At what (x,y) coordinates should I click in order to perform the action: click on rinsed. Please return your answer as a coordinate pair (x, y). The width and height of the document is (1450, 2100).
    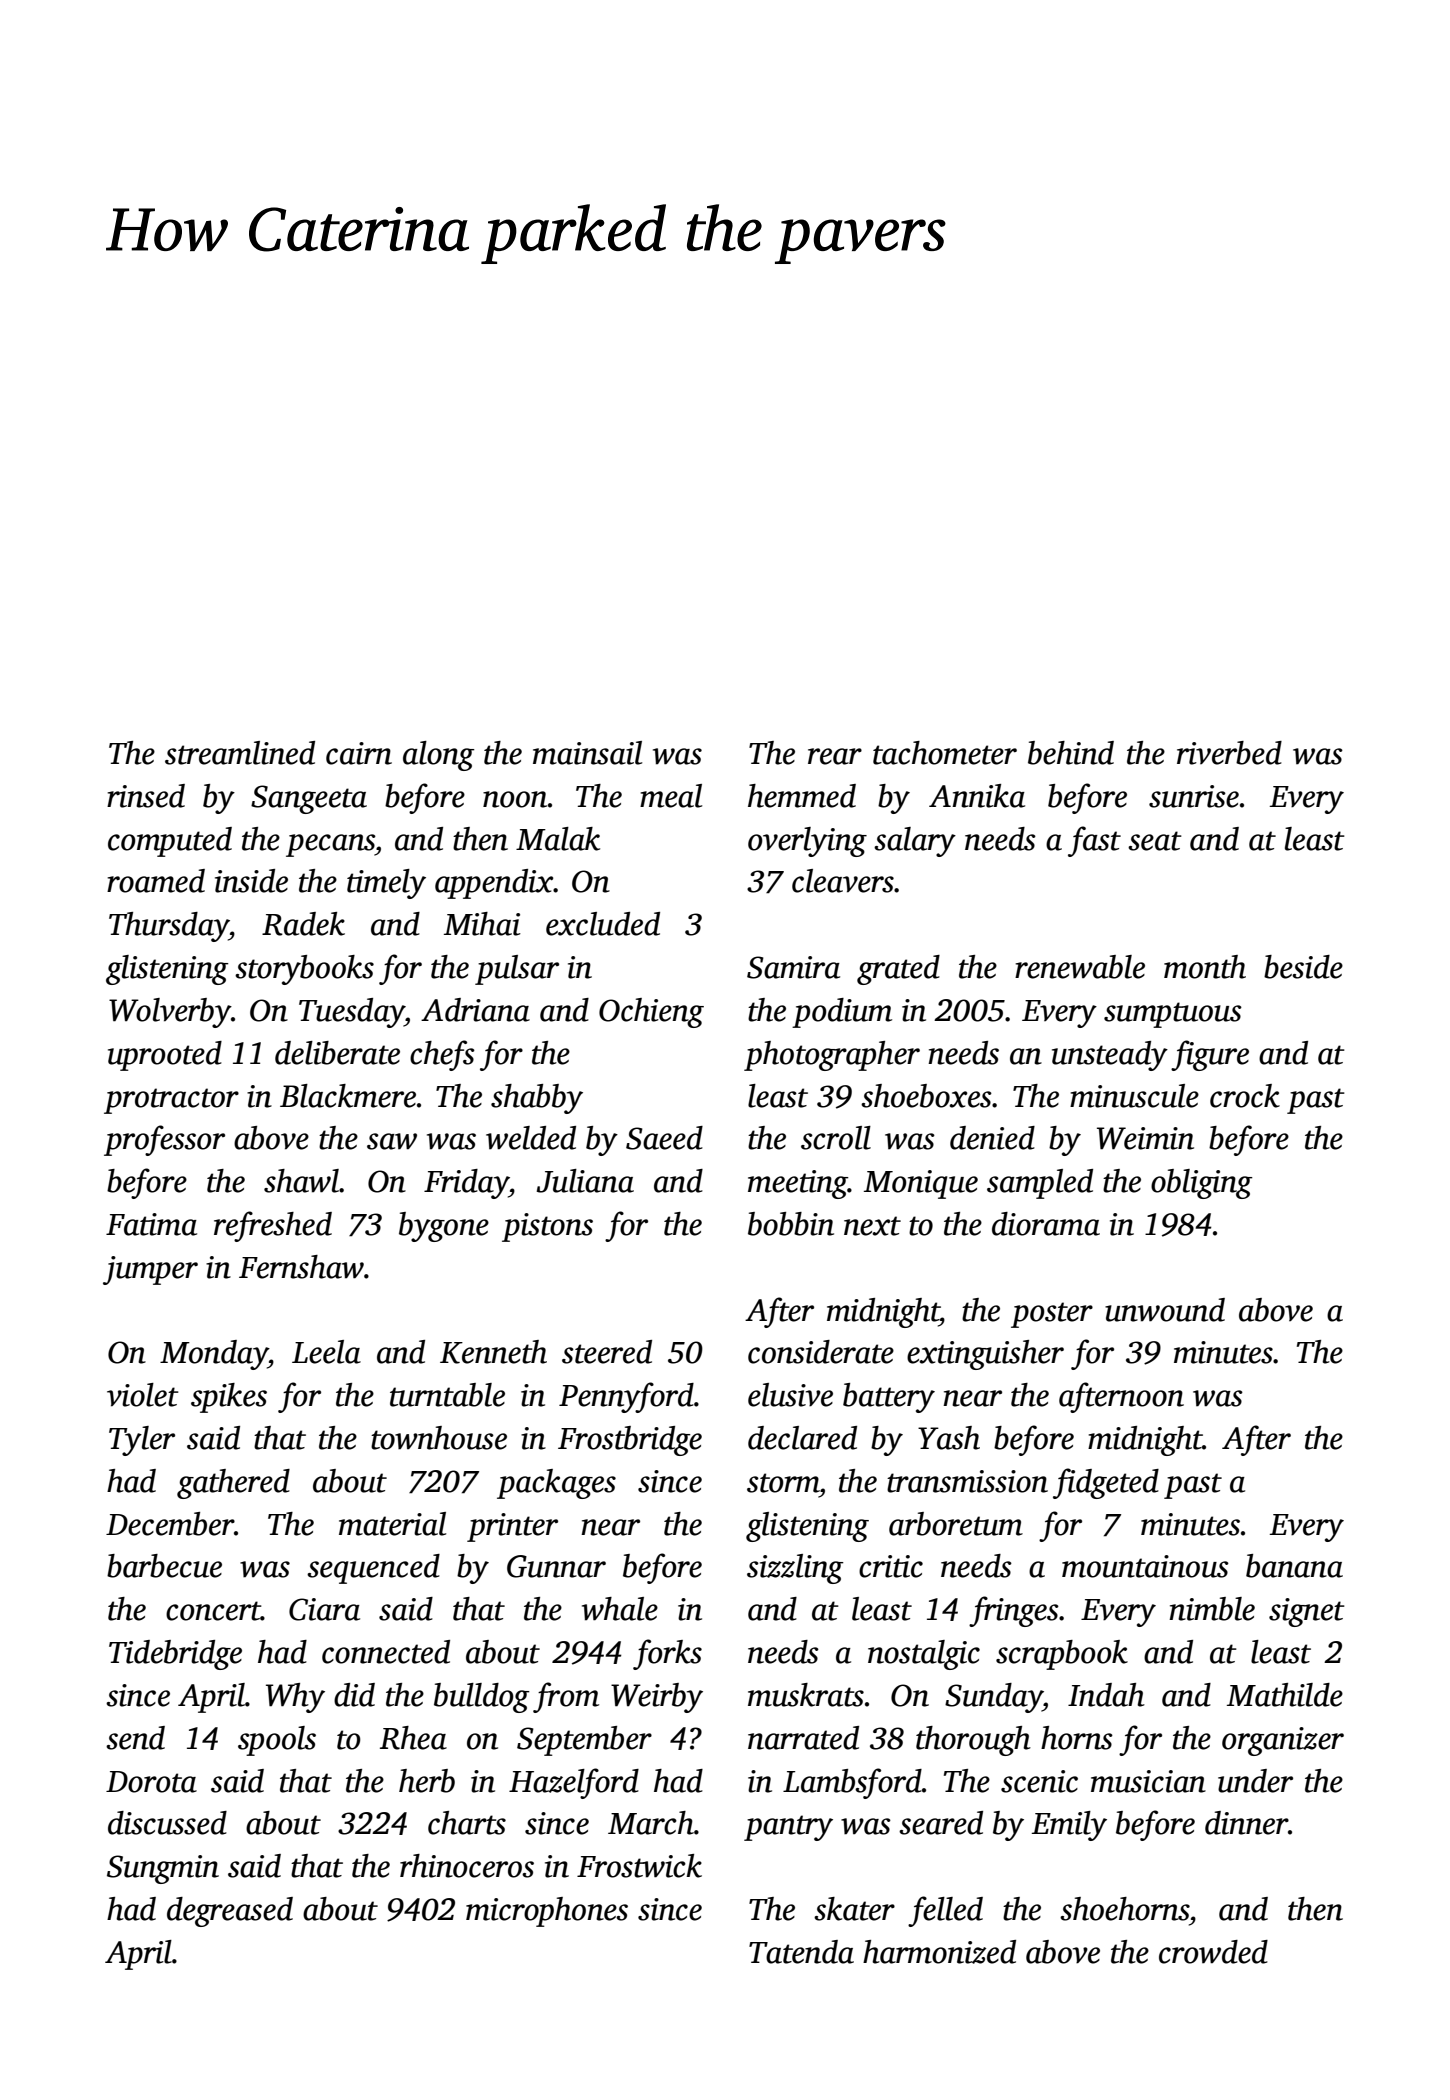
    Looking at the image, I should click on (146, 796).
